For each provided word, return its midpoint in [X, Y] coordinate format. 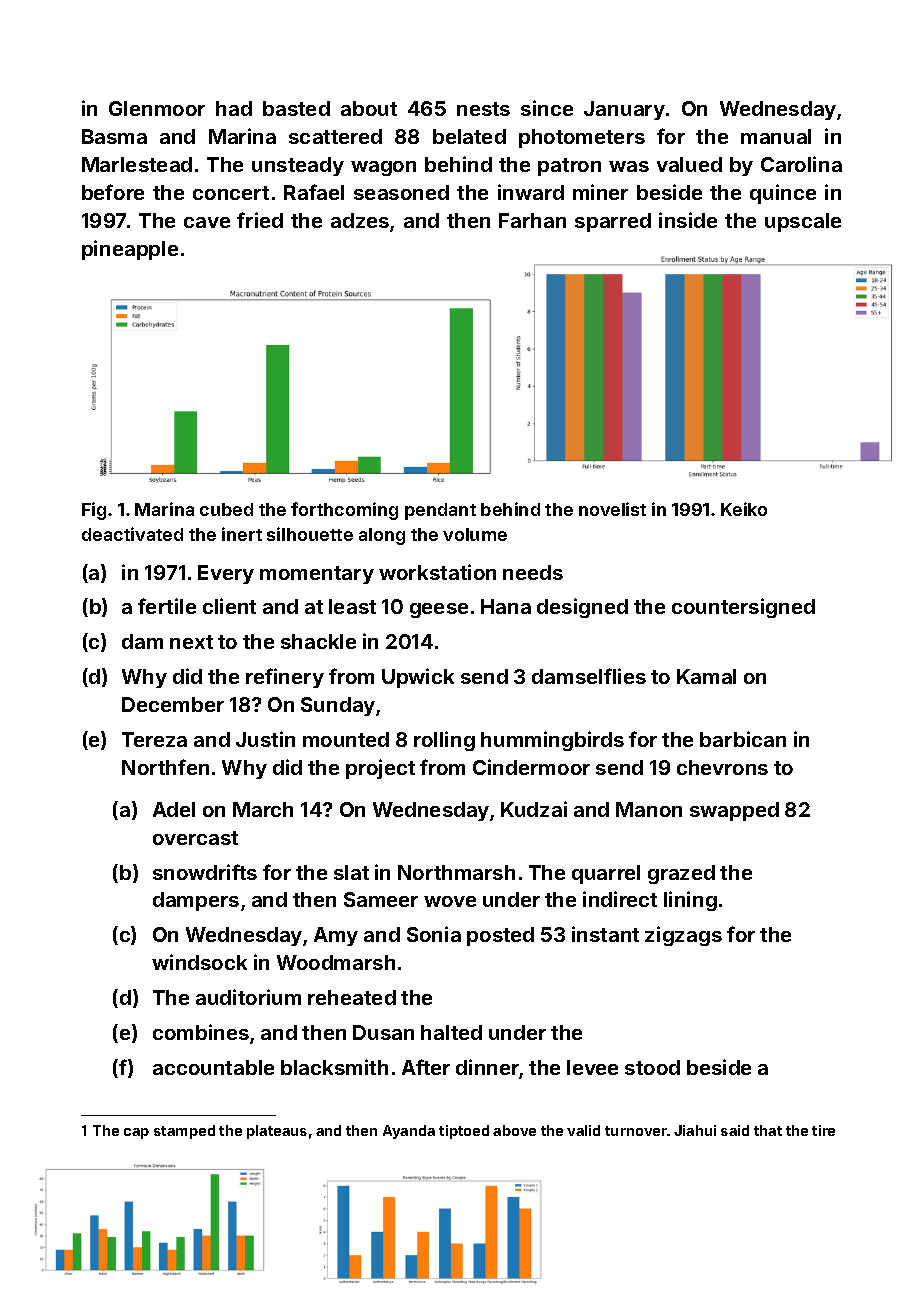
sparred [613, 222]
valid [583, 1130]
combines [201, 1032]
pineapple [130, 250]
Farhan [532, 220]
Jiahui [695, 1130]
